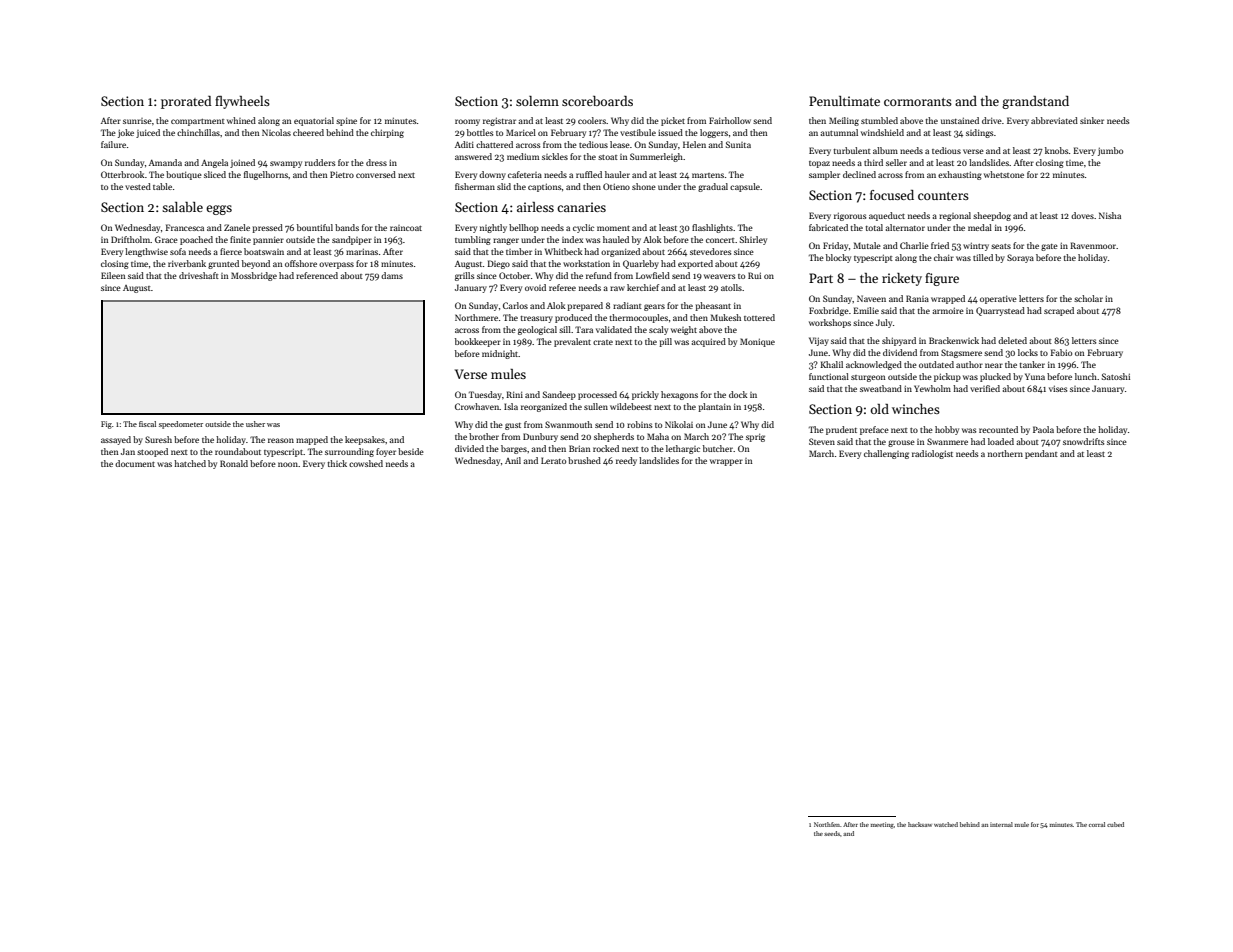 The height and width of the screenshot is (952, 1233). I want to click on grandstand, so click(1035, 102).
